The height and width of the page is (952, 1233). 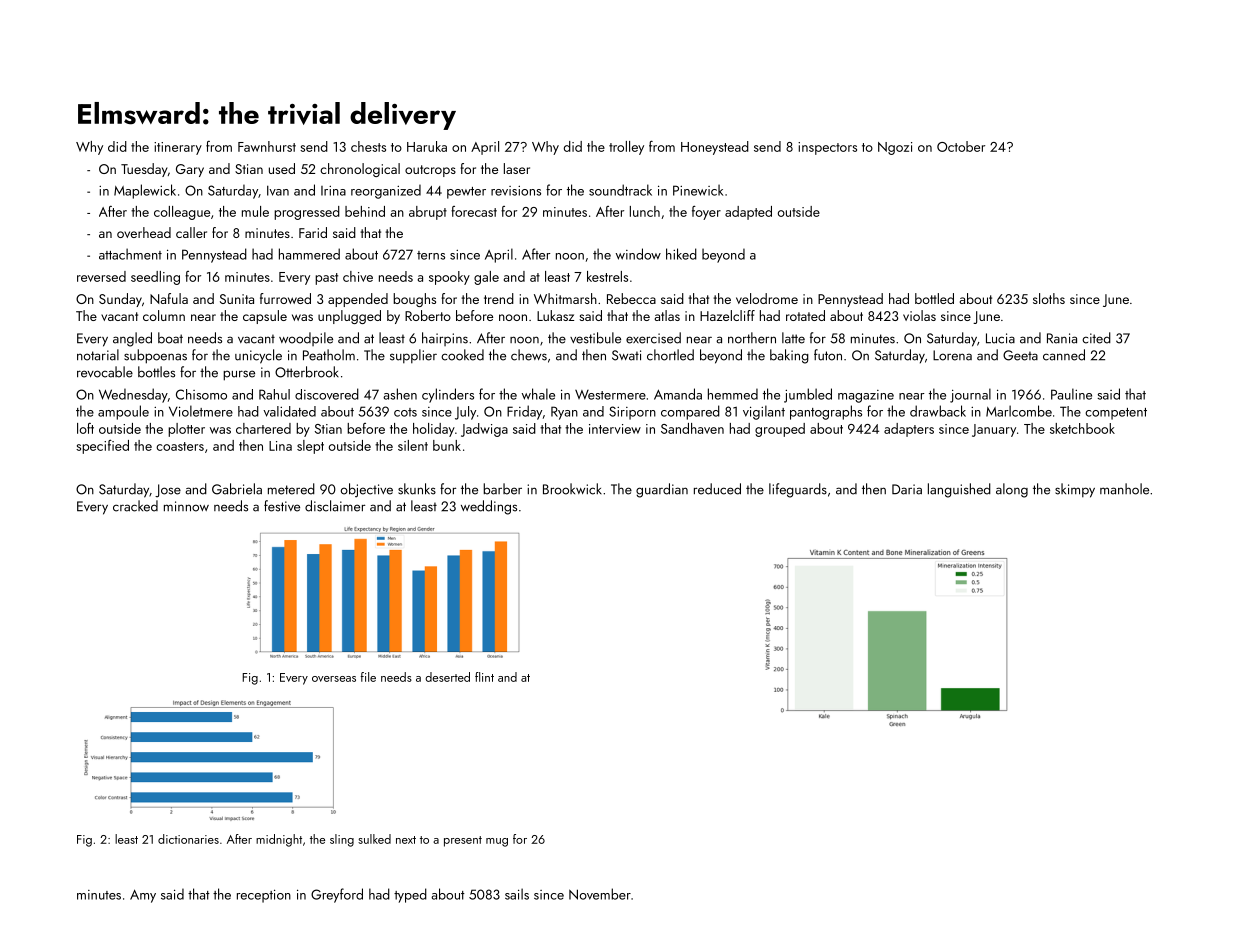 What do you see at coordinates (463, 841) in the page?
I see `present` at bounding box center [463, 841].
